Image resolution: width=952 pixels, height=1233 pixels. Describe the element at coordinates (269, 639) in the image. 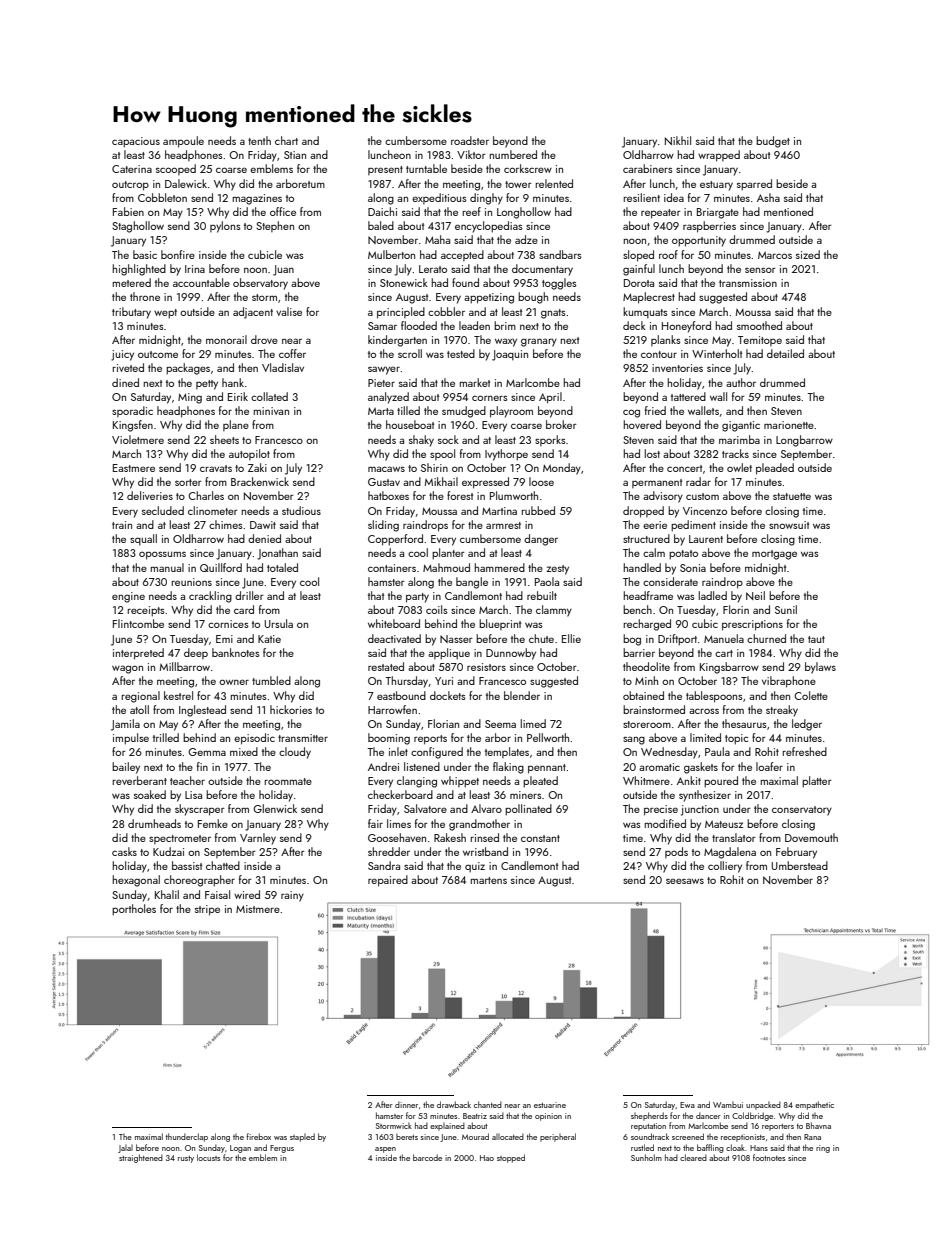

I see `Katie` at that location.
